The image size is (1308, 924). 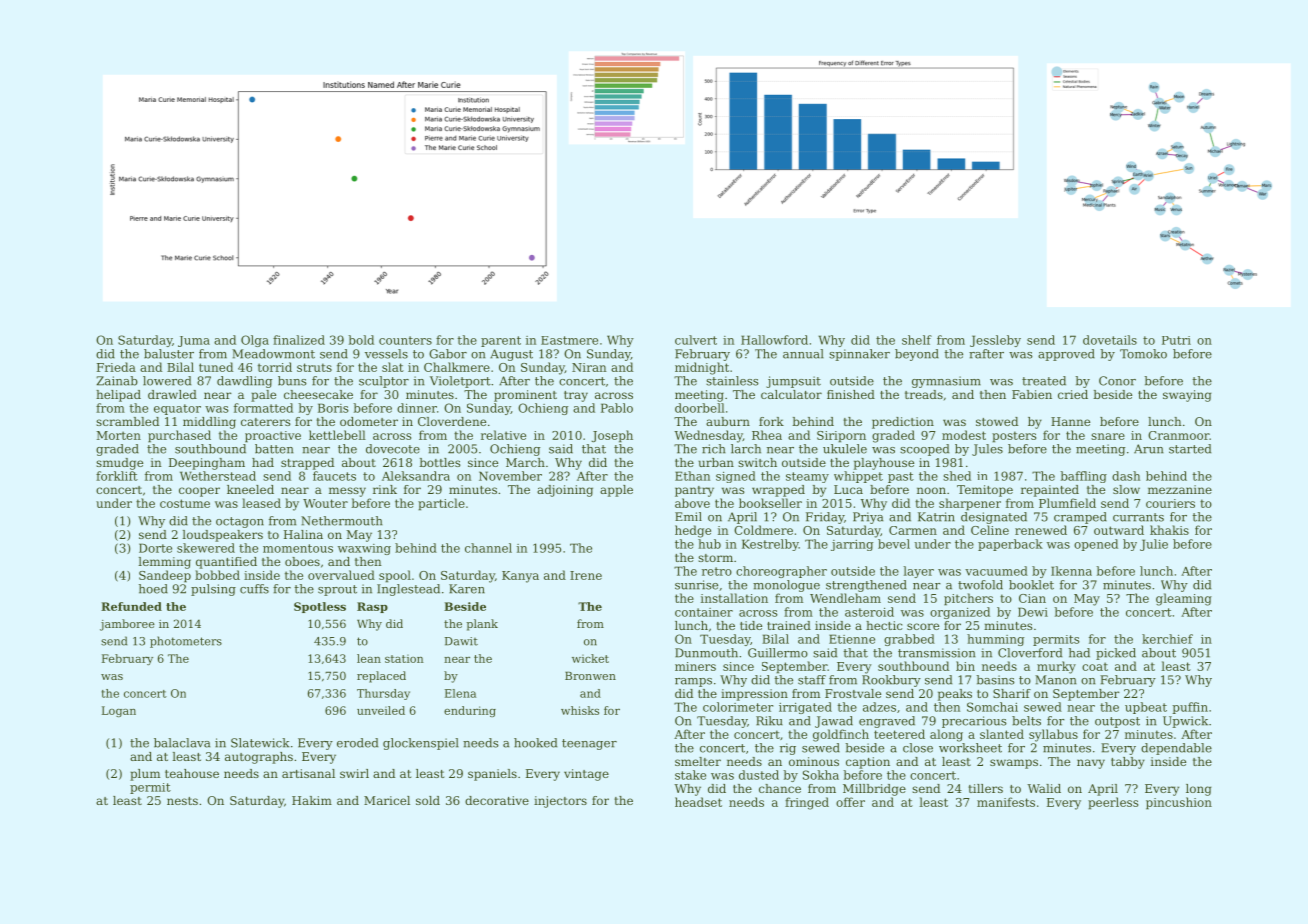 I want to click on Dawit, so click(x=461, y=641).
